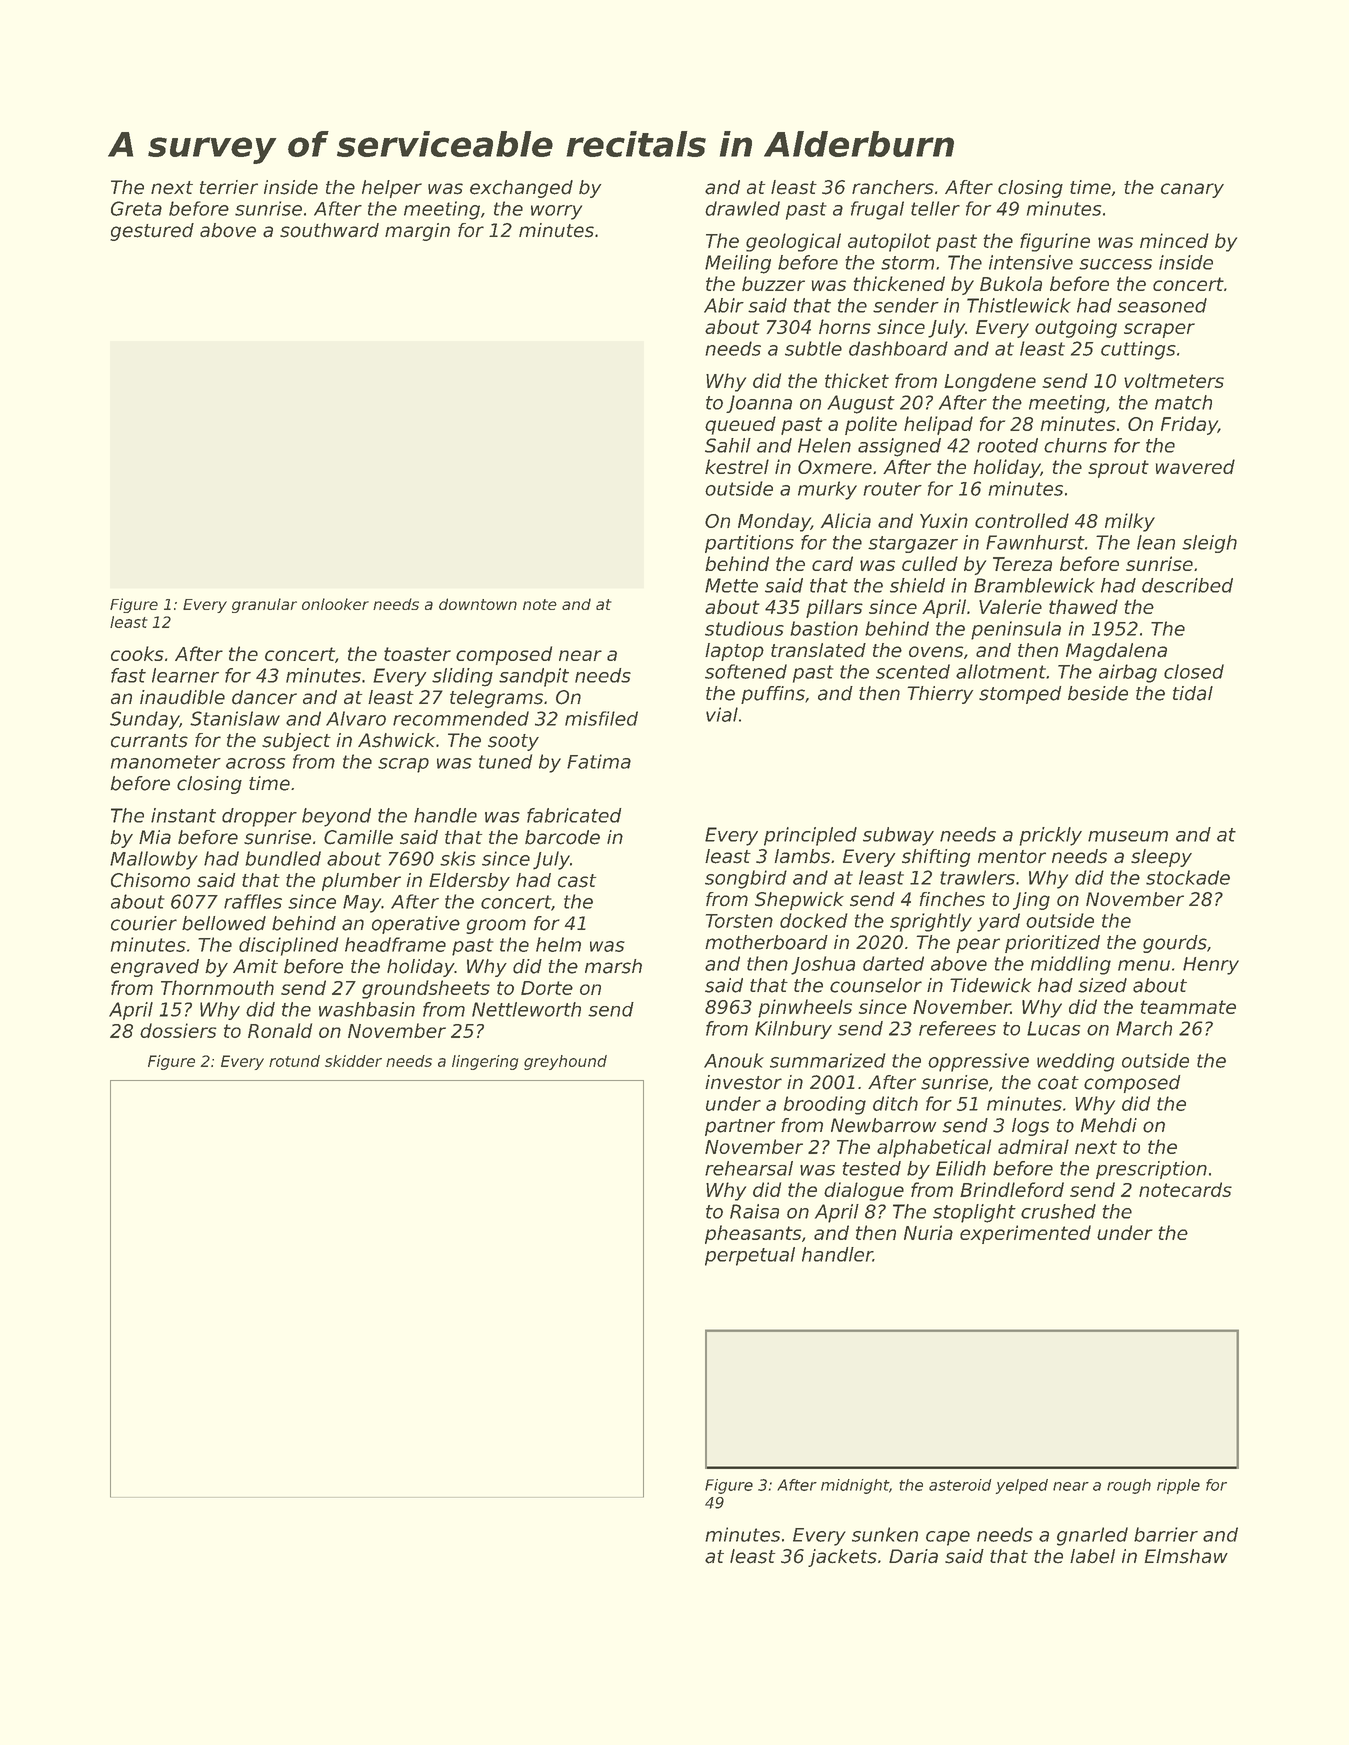  I want to click on Sahil, so click(728, 445).
